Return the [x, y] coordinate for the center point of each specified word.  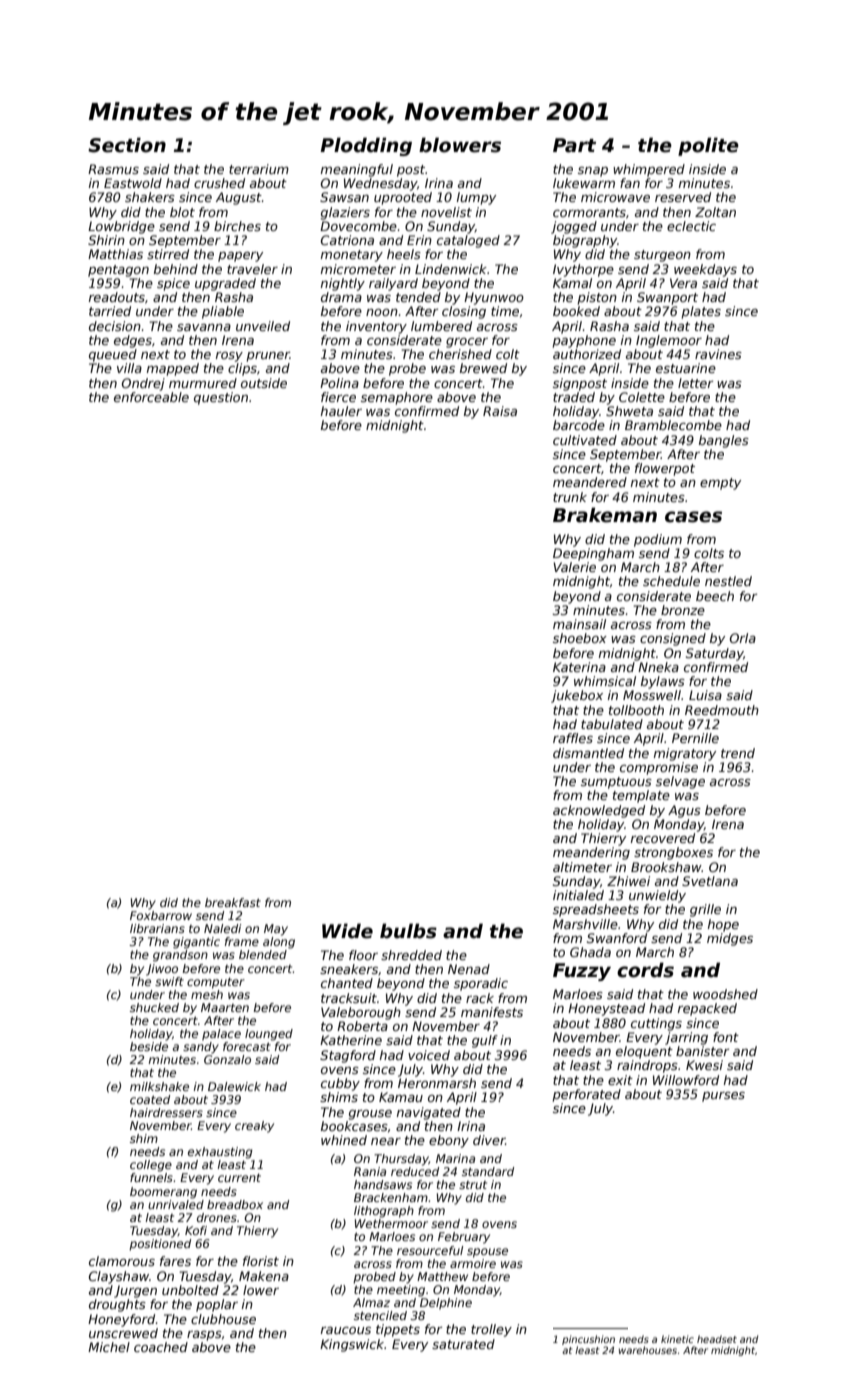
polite [708, 146]
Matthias [115, 254]
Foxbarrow [161, 915]
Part [574, 145]
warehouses [648, 1350]
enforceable [151, 397]
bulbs [408, 931]
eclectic [691, 226]
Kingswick [352, 1345]
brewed [483, 368]
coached [161, 1347]
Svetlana [710, 881]
